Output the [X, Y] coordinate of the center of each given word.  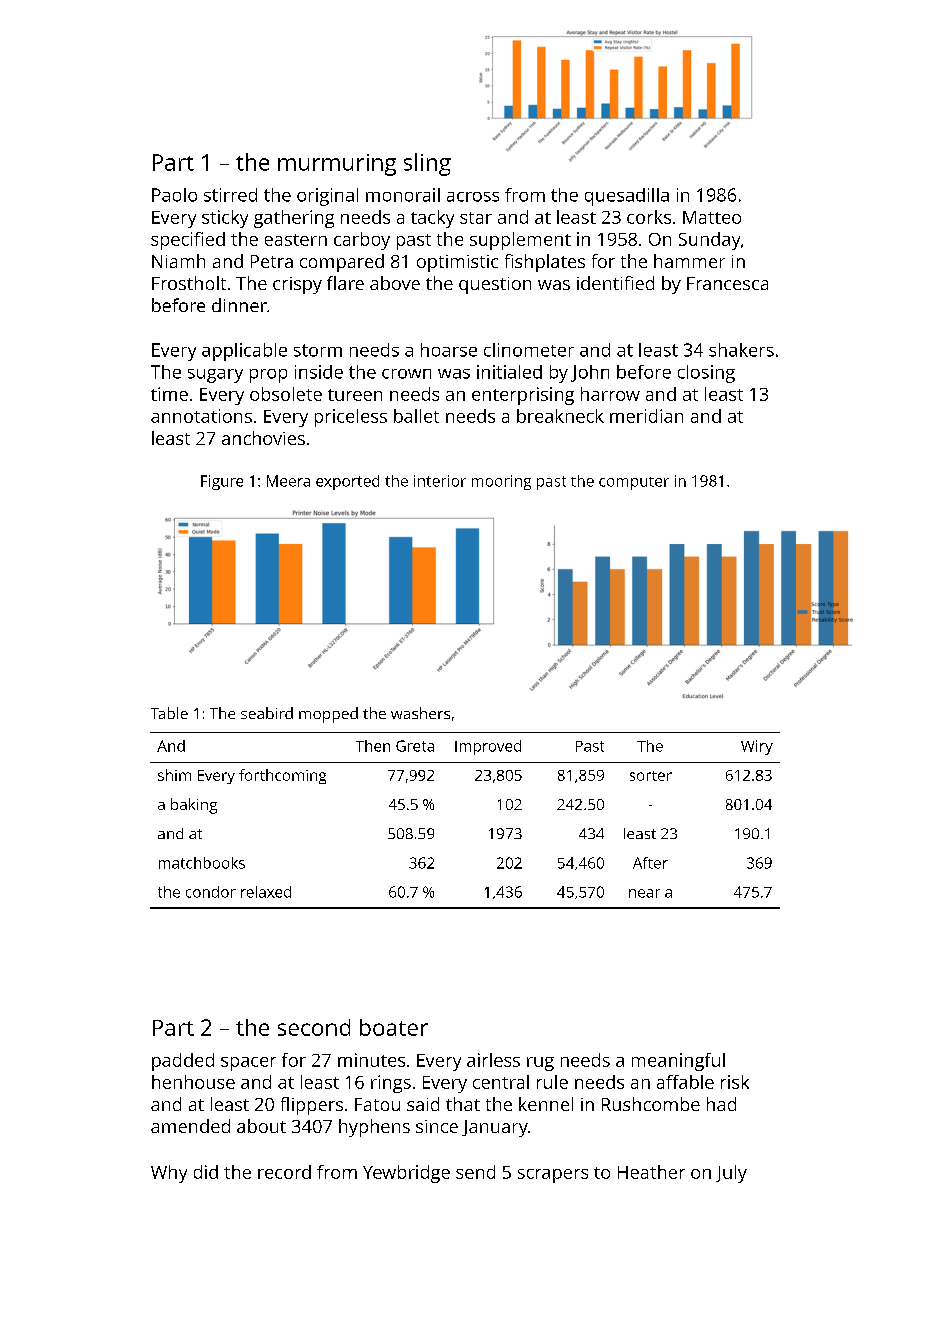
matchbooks [202, 863]
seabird [267, 713]
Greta [415, 746]
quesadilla [627, 197]
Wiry [757, 747]
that [463, 1104]
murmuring [337, 165]
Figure [222, 482]
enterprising [523, 396]
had [721, 1104]
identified [615, 283]
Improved [488, 747]
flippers [312, 1106]
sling [427, 164]
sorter [651, 776]
